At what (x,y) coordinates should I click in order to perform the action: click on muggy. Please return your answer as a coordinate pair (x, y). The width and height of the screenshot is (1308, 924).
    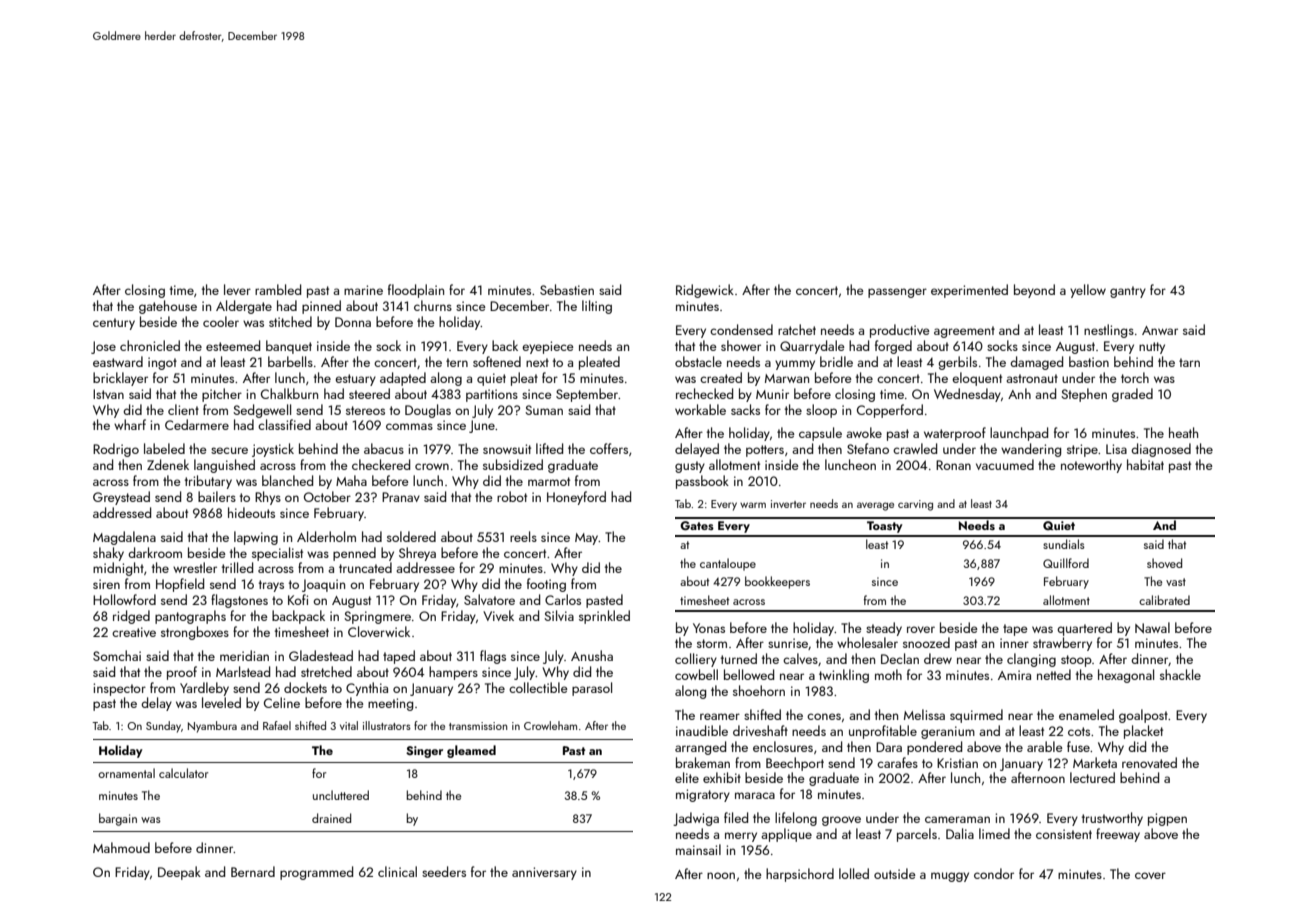
    Looking at the image, I should click on (950, 877).
